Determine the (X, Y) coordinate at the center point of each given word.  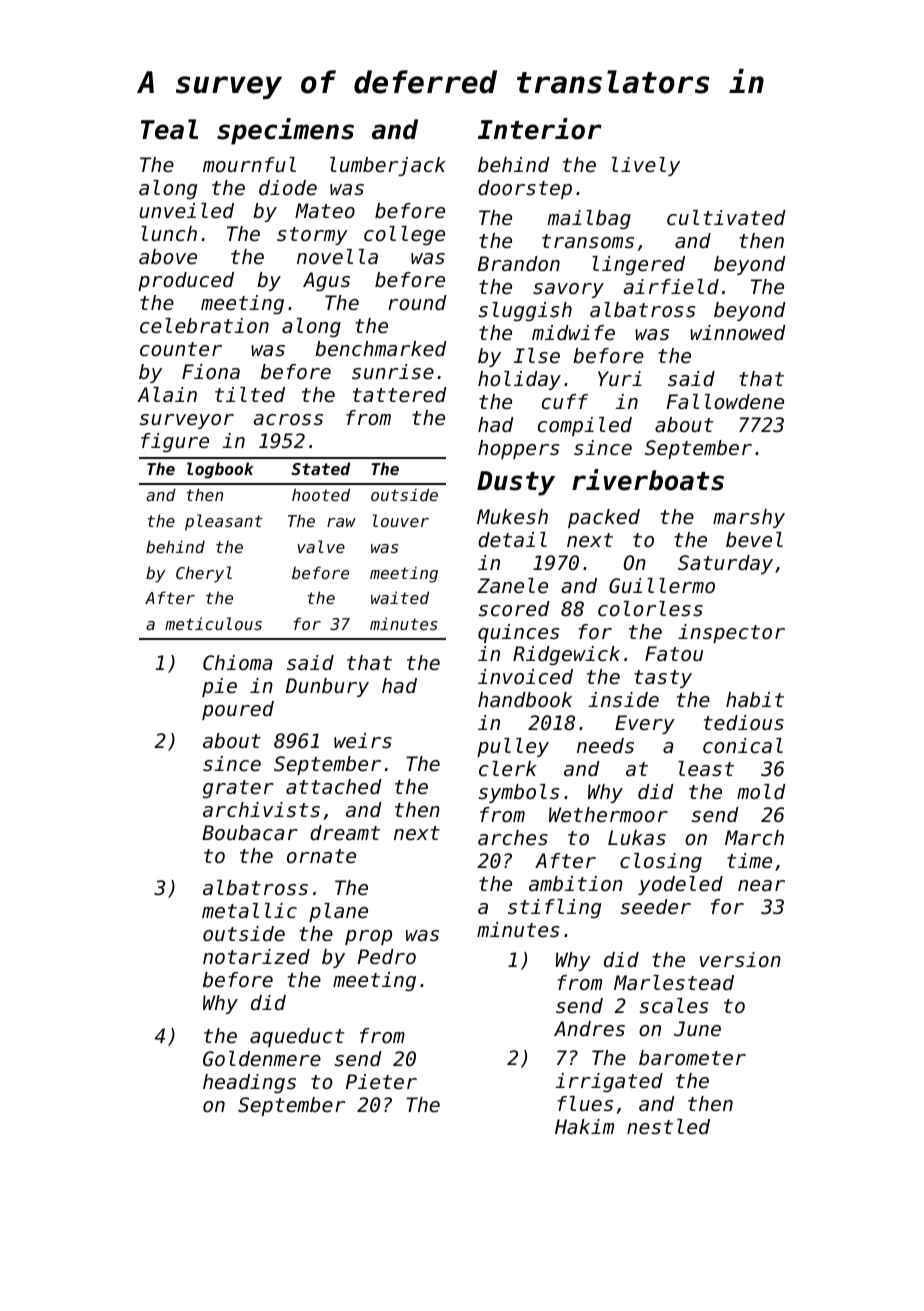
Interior (540, 129)
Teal (169, 129)
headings (249, 1083)
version (740, 960)
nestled (668, 1127)
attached (334, 787)
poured (238, 710)
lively (646, 166)
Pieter (381, 1082)
